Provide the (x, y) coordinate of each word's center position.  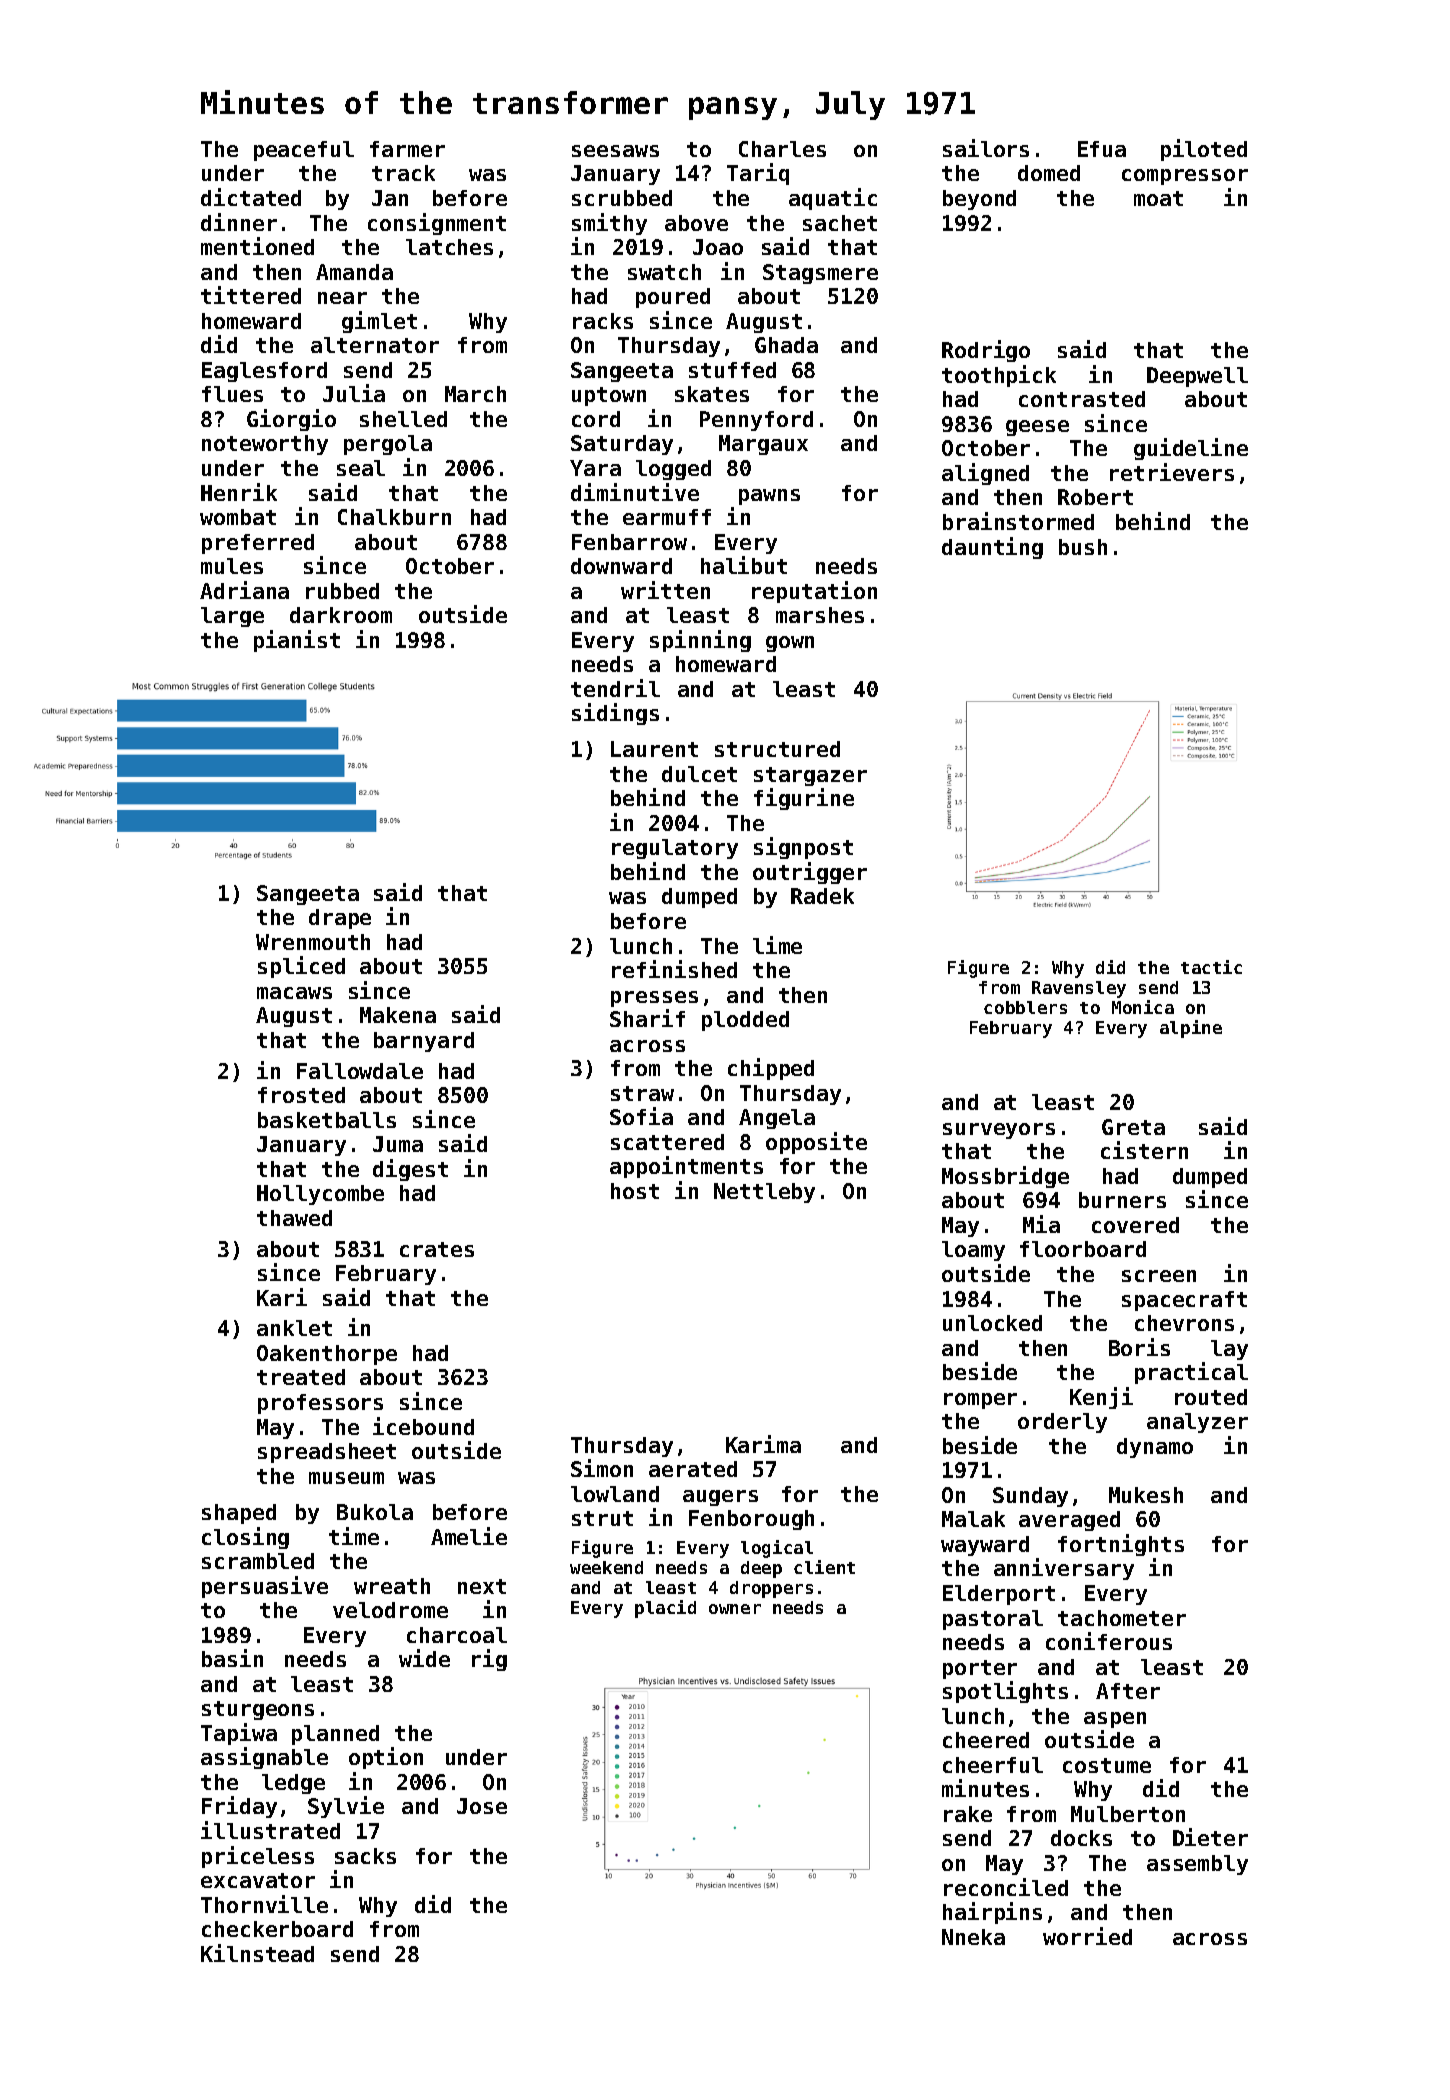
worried (1087, 1936)
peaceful (304, 151)
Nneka (973, 1937)
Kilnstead (257, 1953)
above (696, 223)
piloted (1204, 150)
